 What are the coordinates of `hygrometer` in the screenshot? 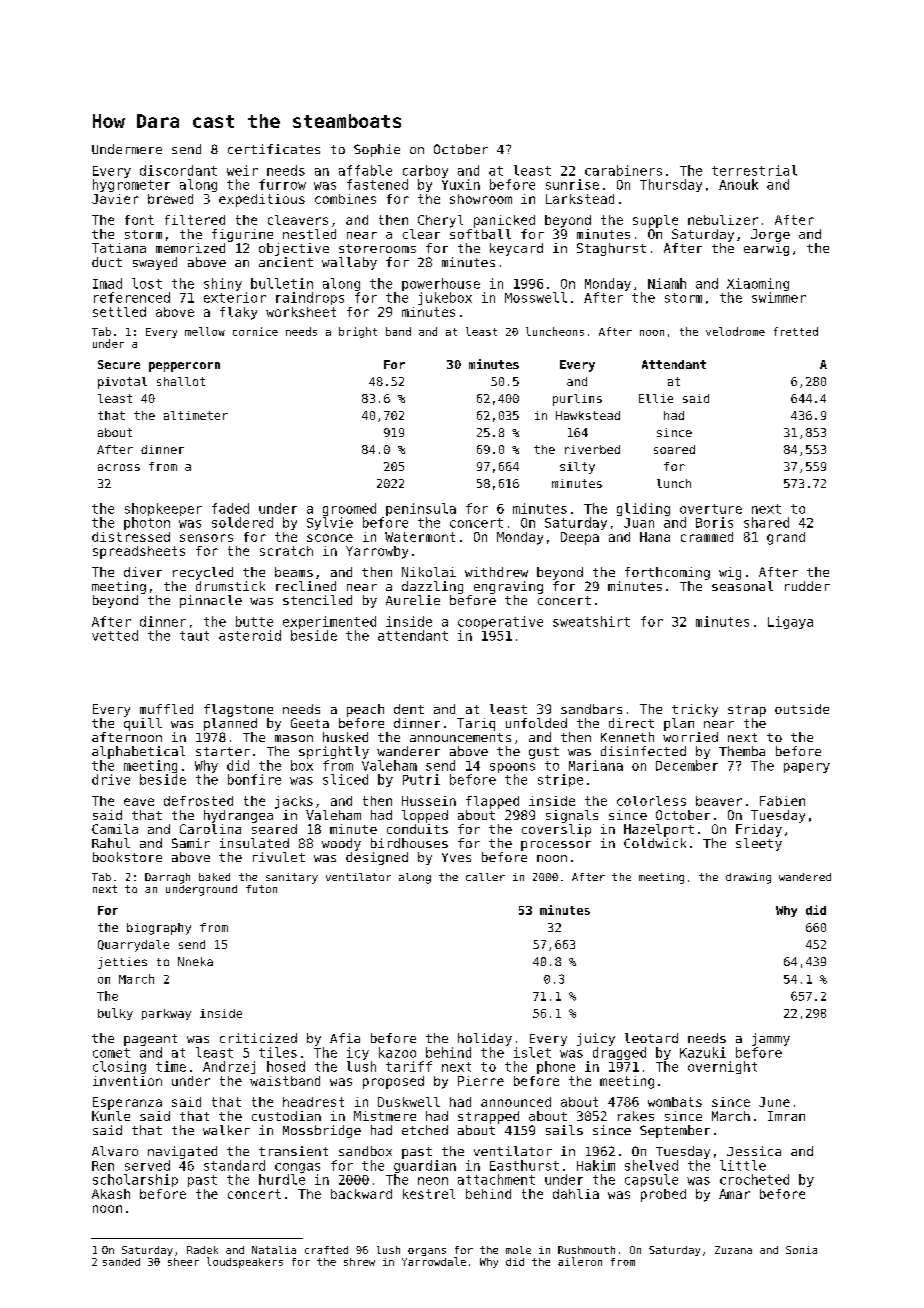 It's located at (131, 185).
